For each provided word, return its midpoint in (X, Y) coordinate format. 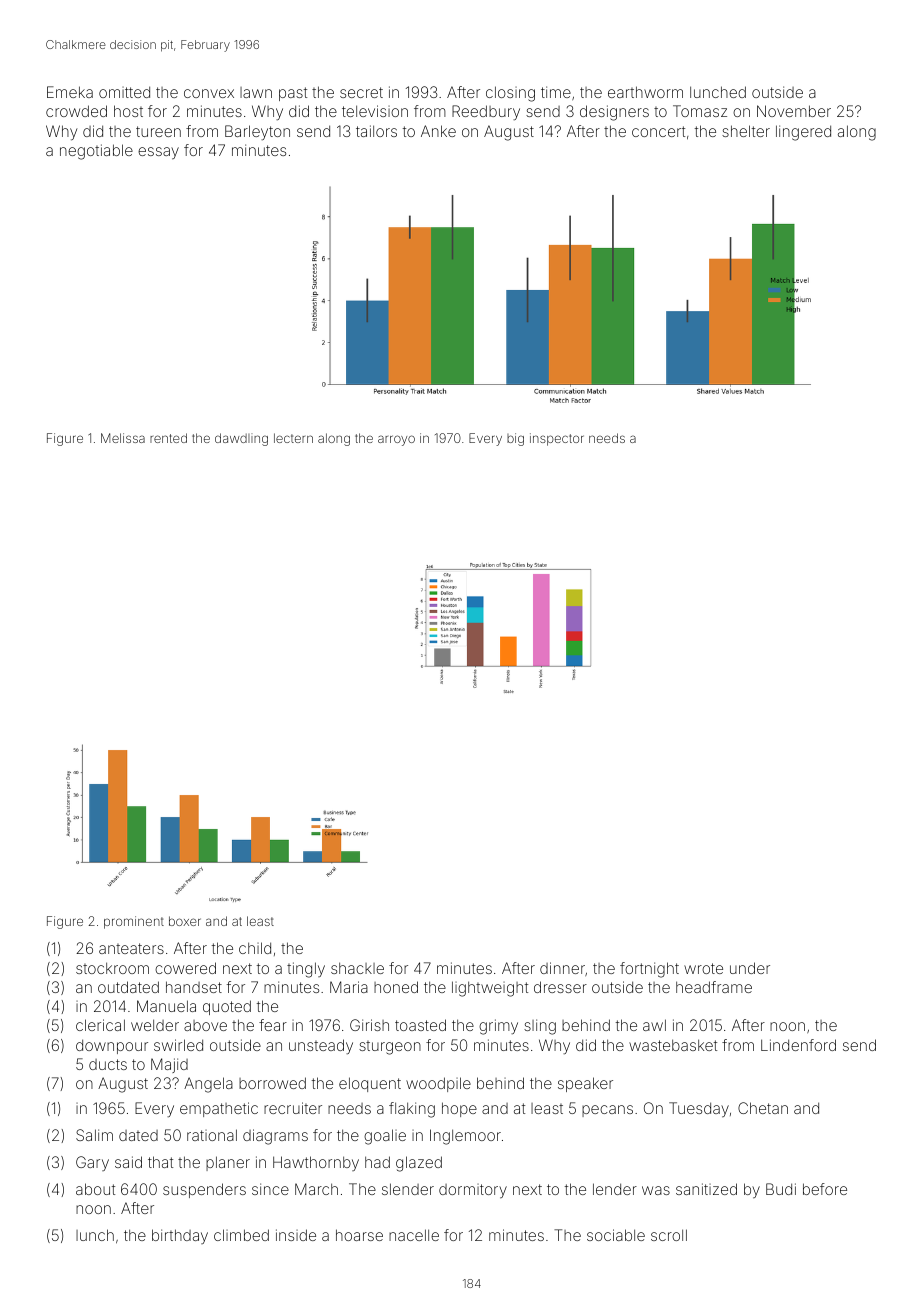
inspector (557, 439)
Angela (208, 1085)
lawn (256, 92)
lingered (803, 133)
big (515, 439)
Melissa (123, 438)
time (556, 92)
